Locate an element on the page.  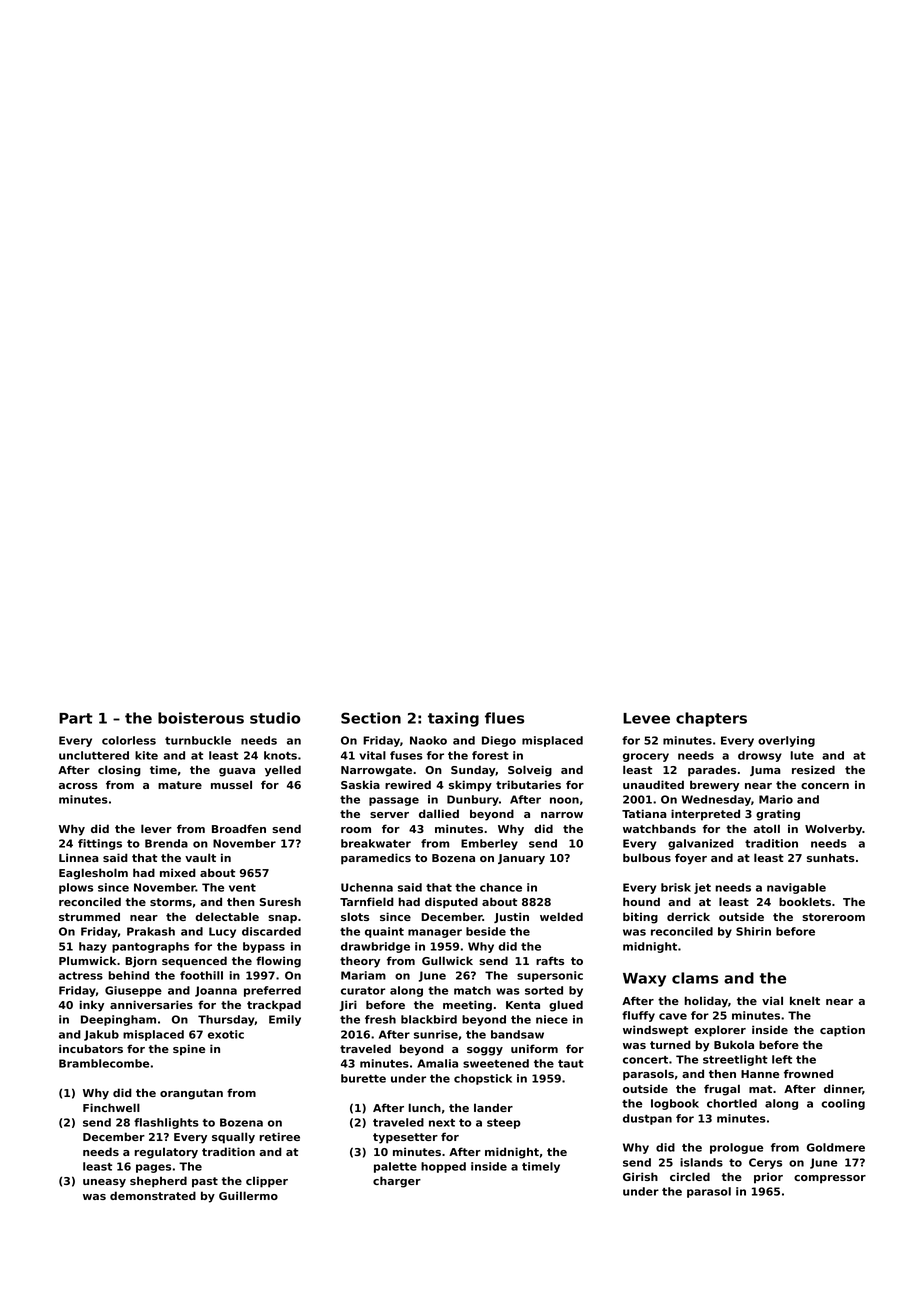
chapters is located at coordinates (711, 719).
